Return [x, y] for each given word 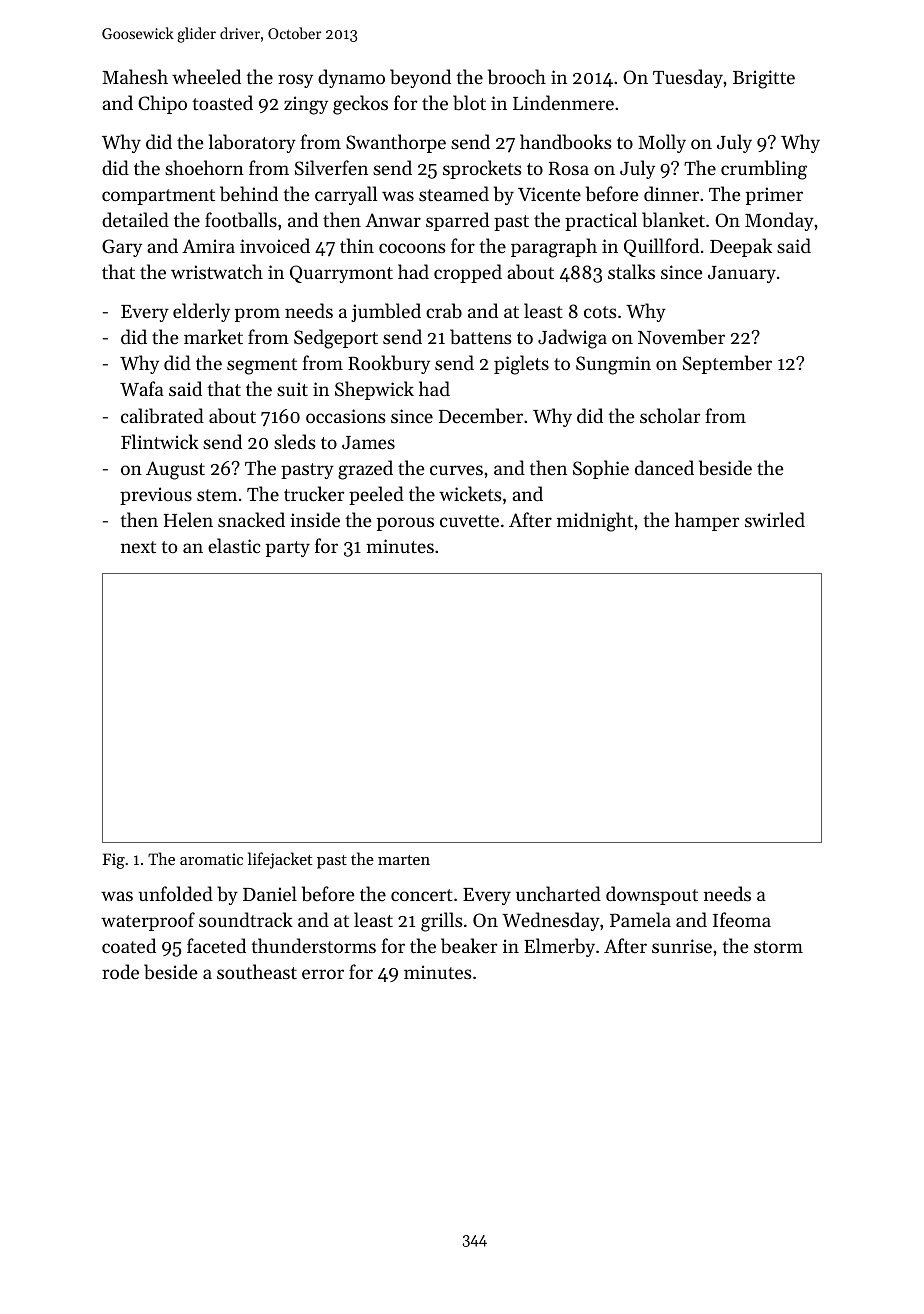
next [138, 547]
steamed [454, 193]
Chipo [162, 104]
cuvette [469, 521]
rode [120, 971]
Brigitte [764, 79]
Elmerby [559, 947]
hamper [707, 521]
